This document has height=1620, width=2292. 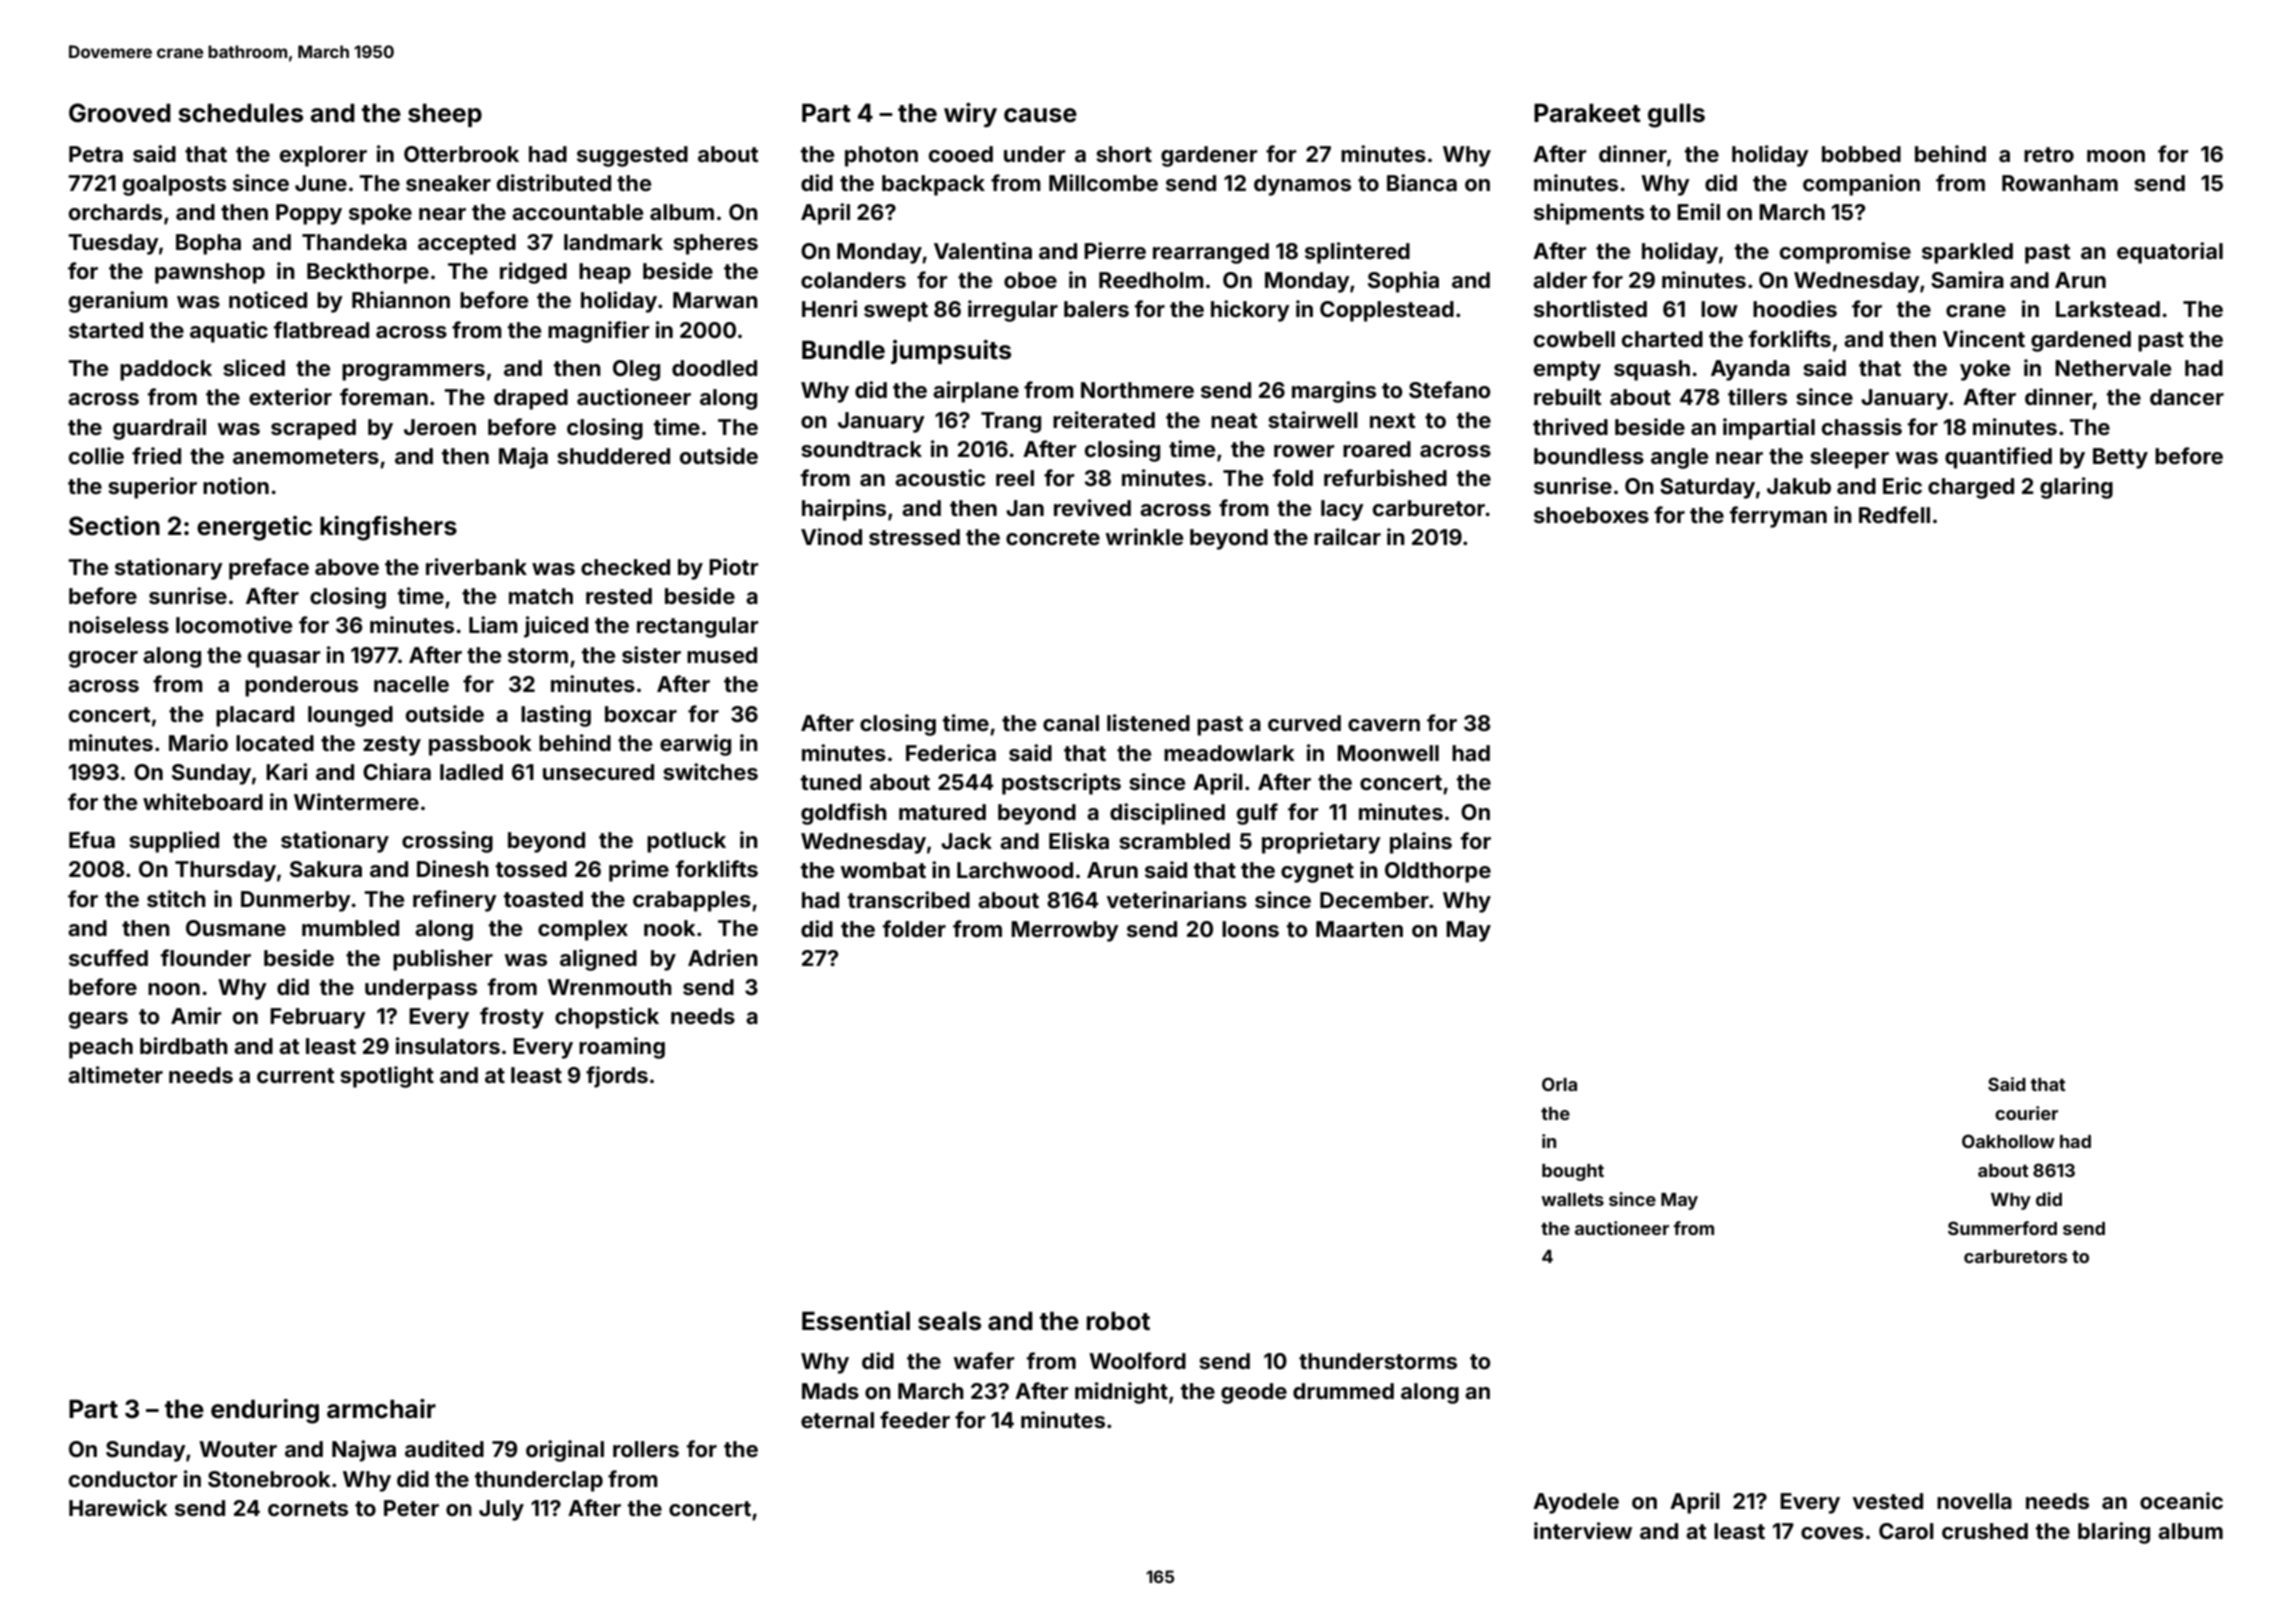 What do you see at coordinates (1572, 1199) in the document?
I see `wallets` at bounding box center [1572, 1199].
